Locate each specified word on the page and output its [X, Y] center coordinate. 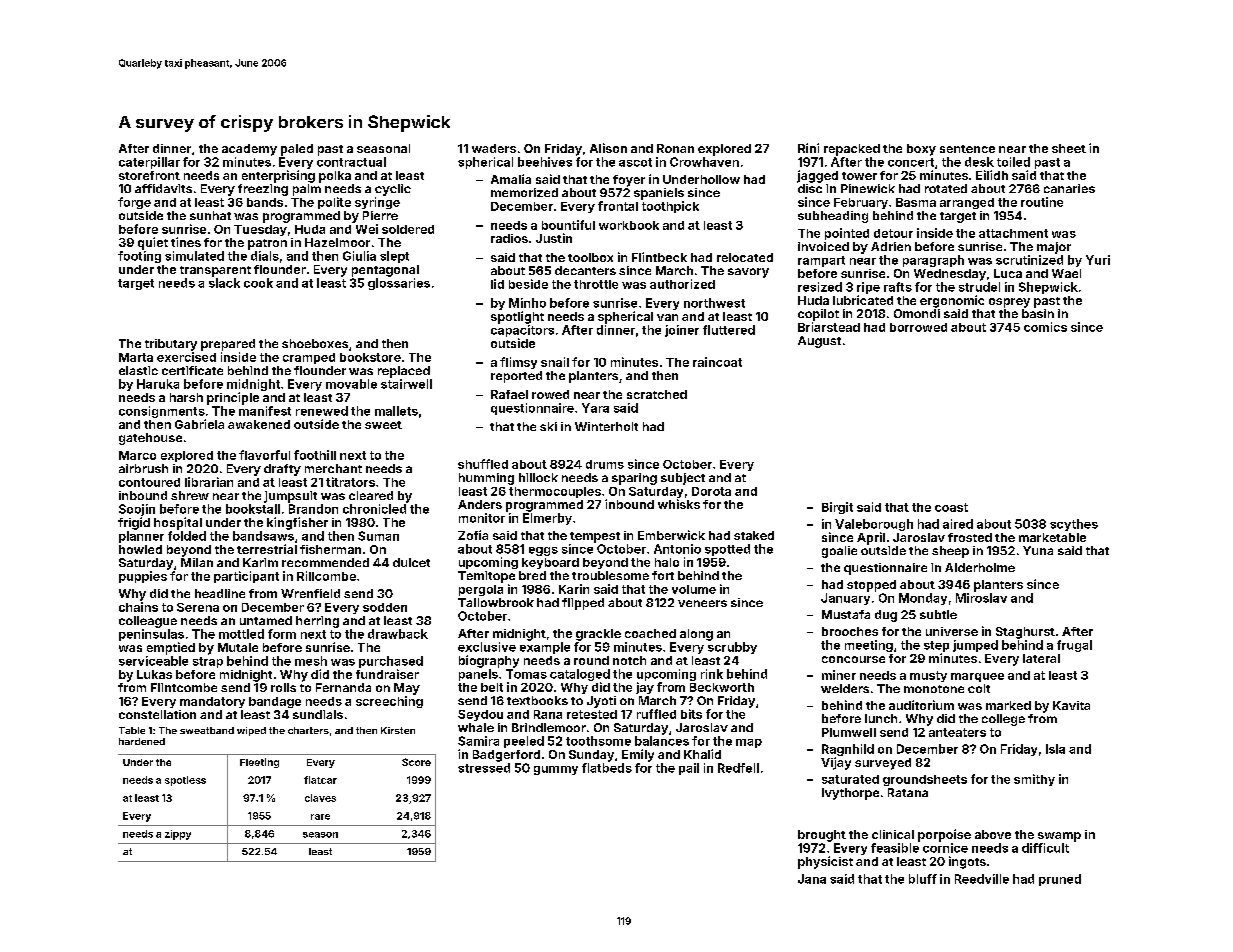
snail [555, 362]
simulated [194, 256]
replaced [404, 372]
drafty [282, 470]
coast [951, 507]
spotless [185, 781]
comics [1045, 327]
